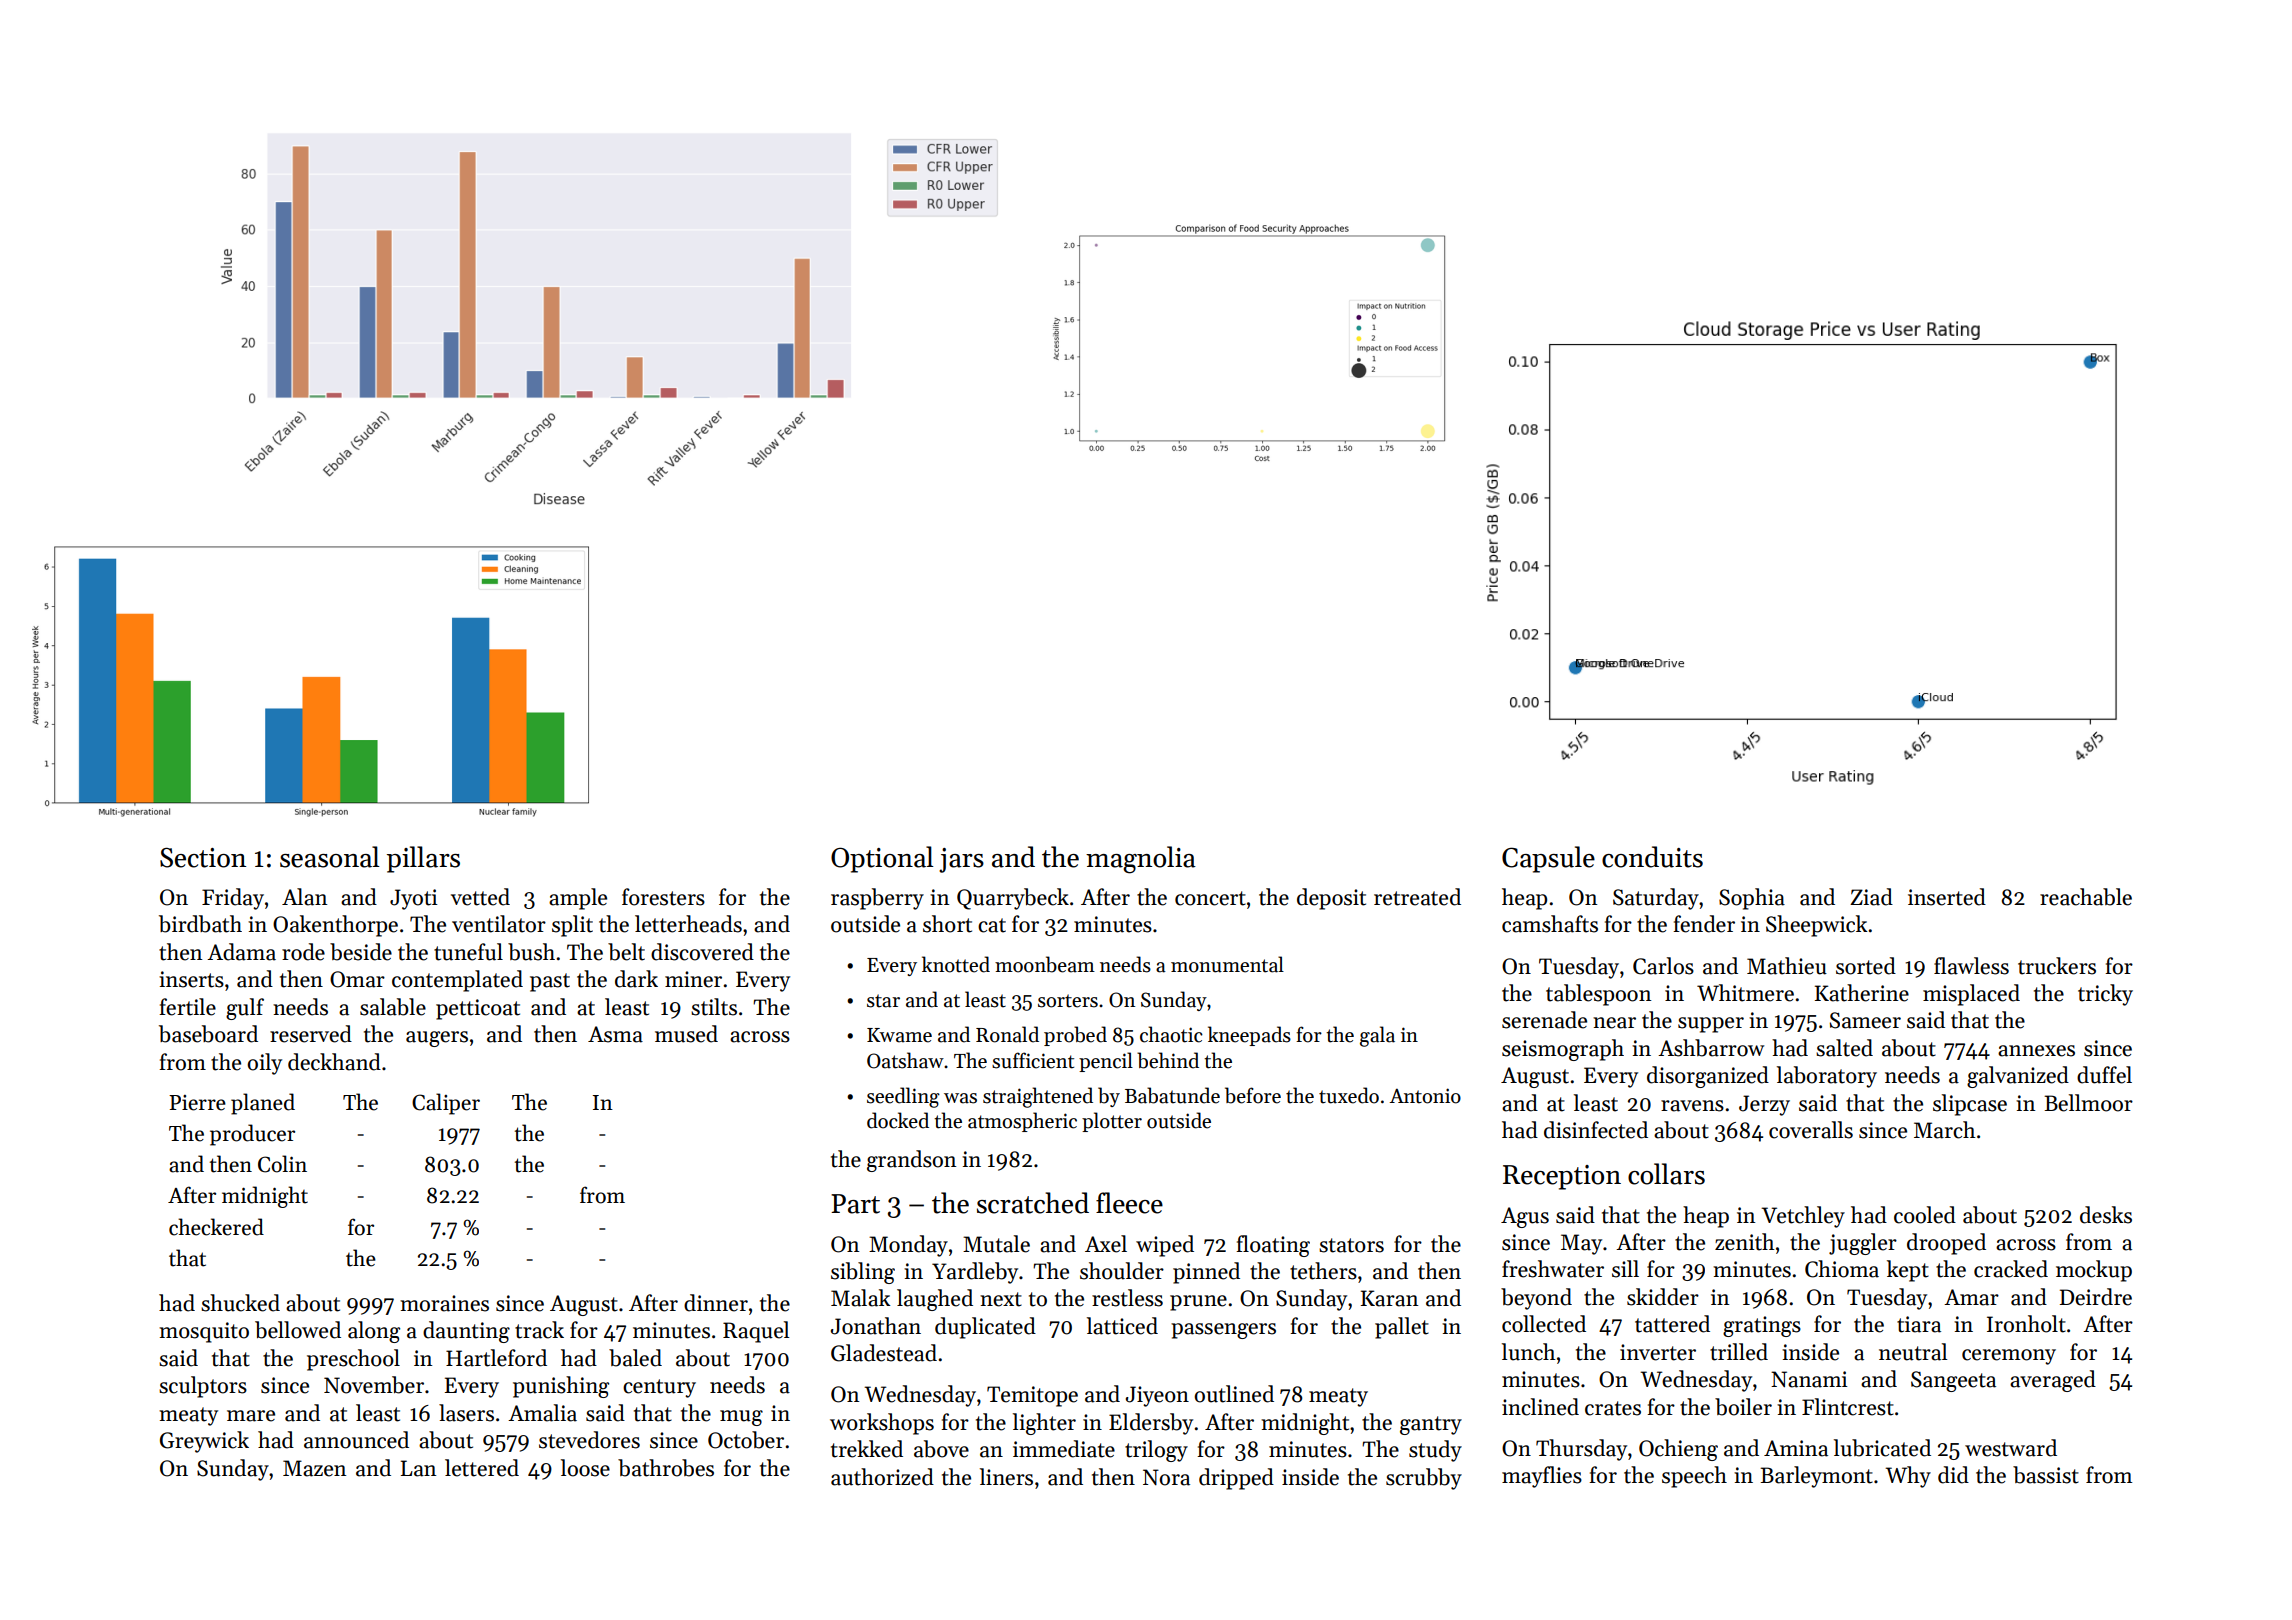  Describe the element at coordinates (911, 1161) in the image. I see `grandson` at that location.
